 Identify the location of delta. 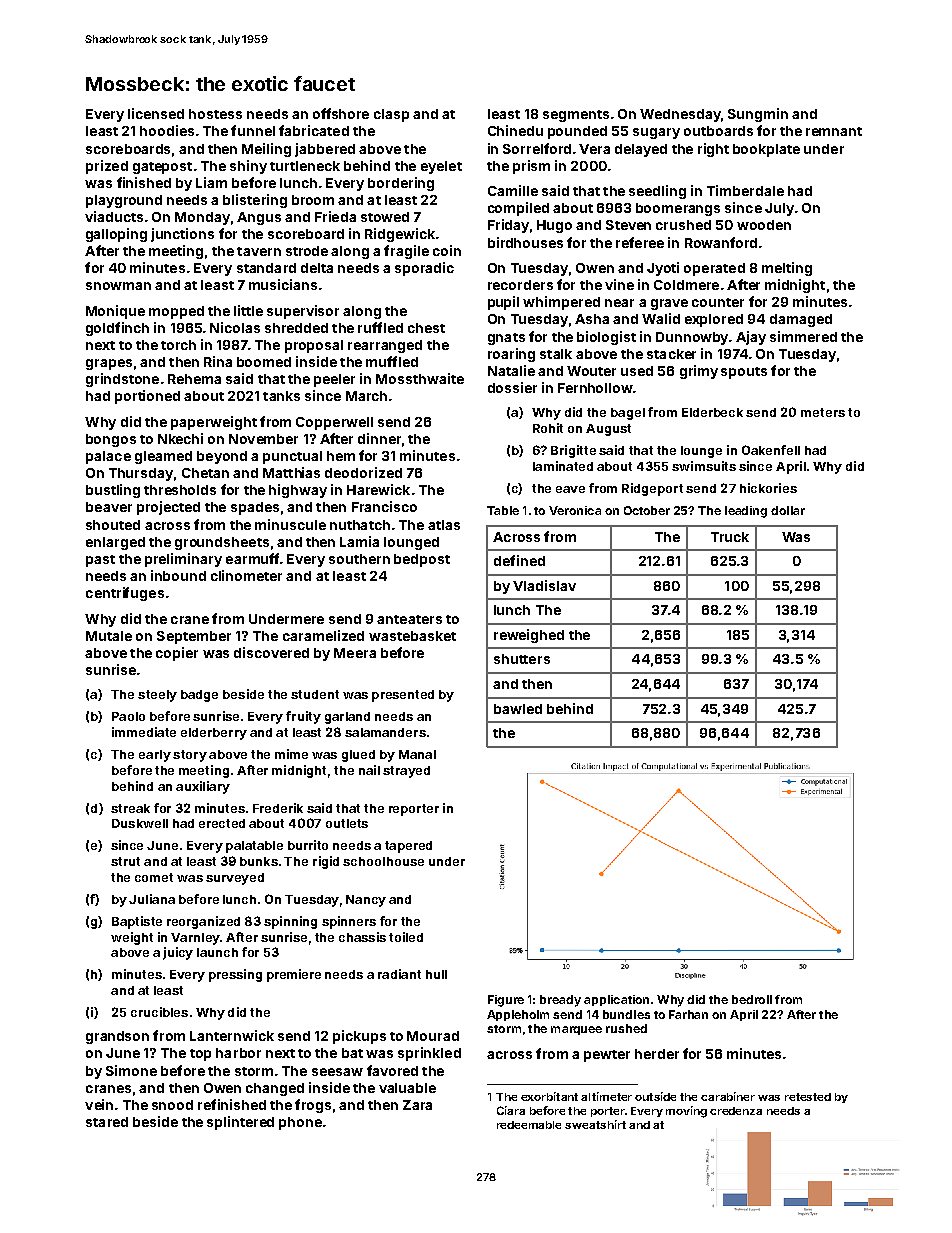
(317, 268).
